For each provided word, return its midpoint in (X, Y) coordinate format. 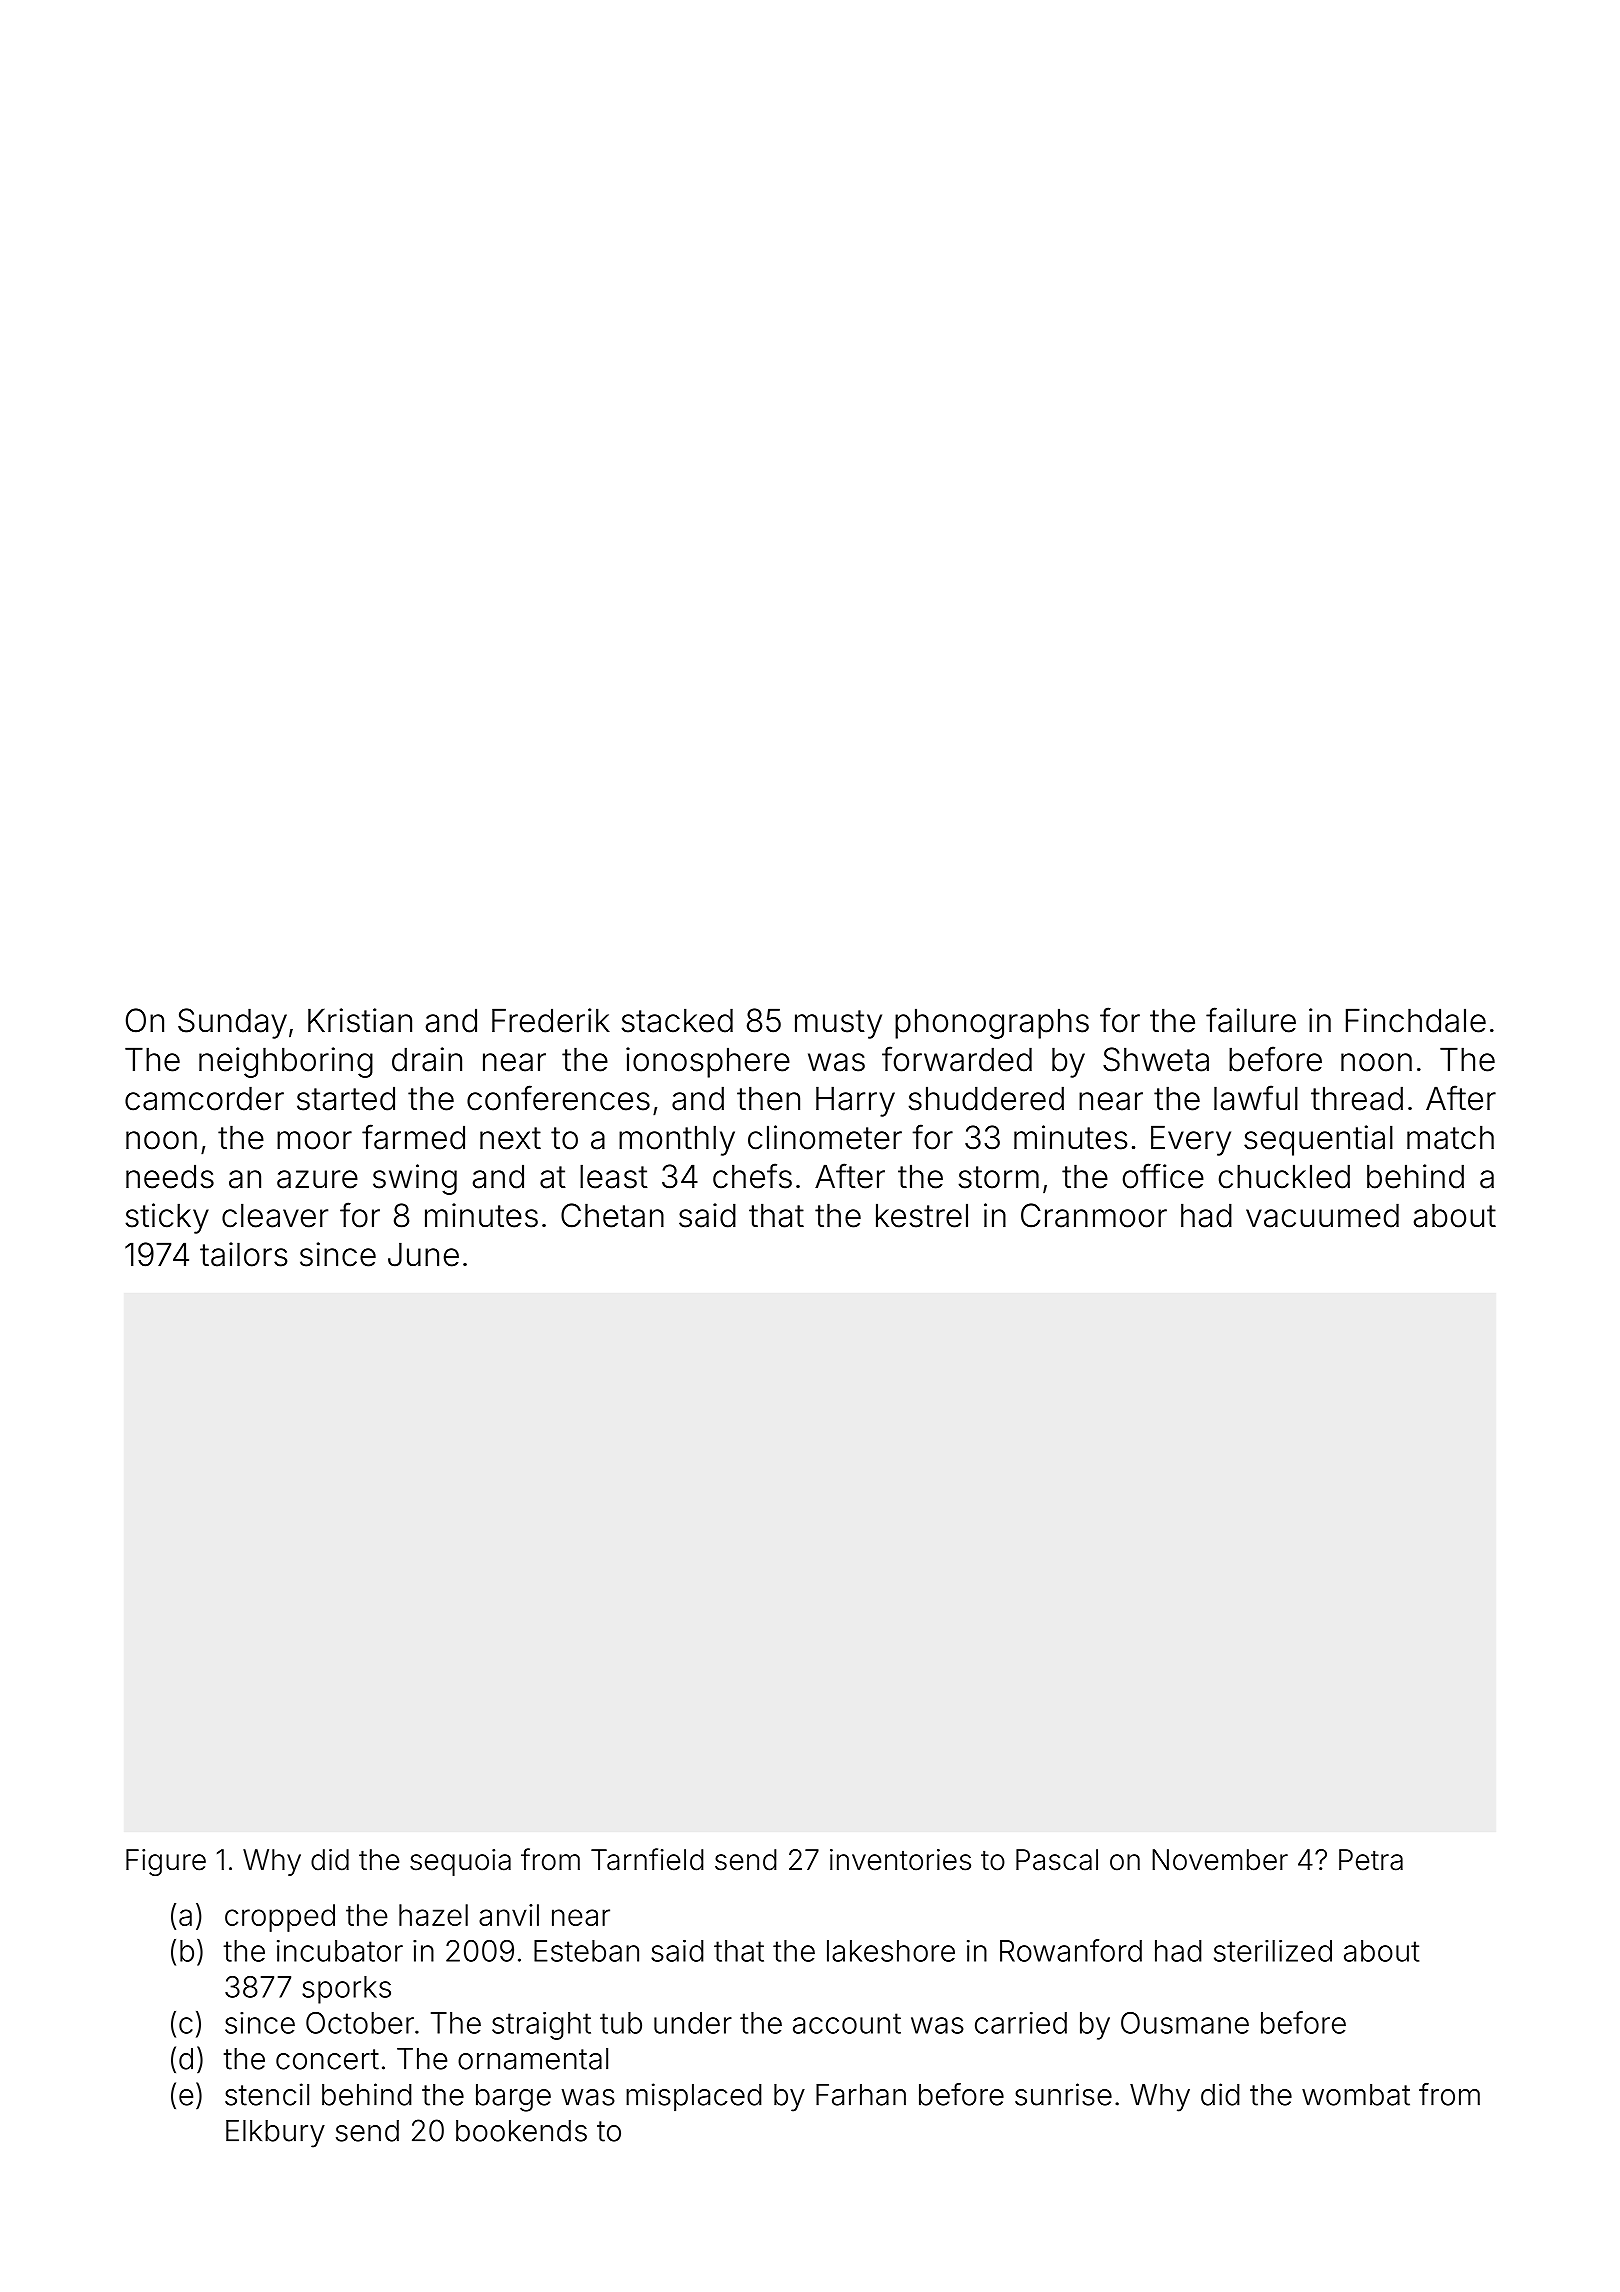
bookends (521, 2131)
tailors (243, 1254)
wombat (1356, 2095)
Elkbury (275, 2134)
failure (1251, 1020)
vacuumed (1322, 1215)
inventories (900, 1860)
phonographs (992, 1023)
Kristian (360, 1020)
